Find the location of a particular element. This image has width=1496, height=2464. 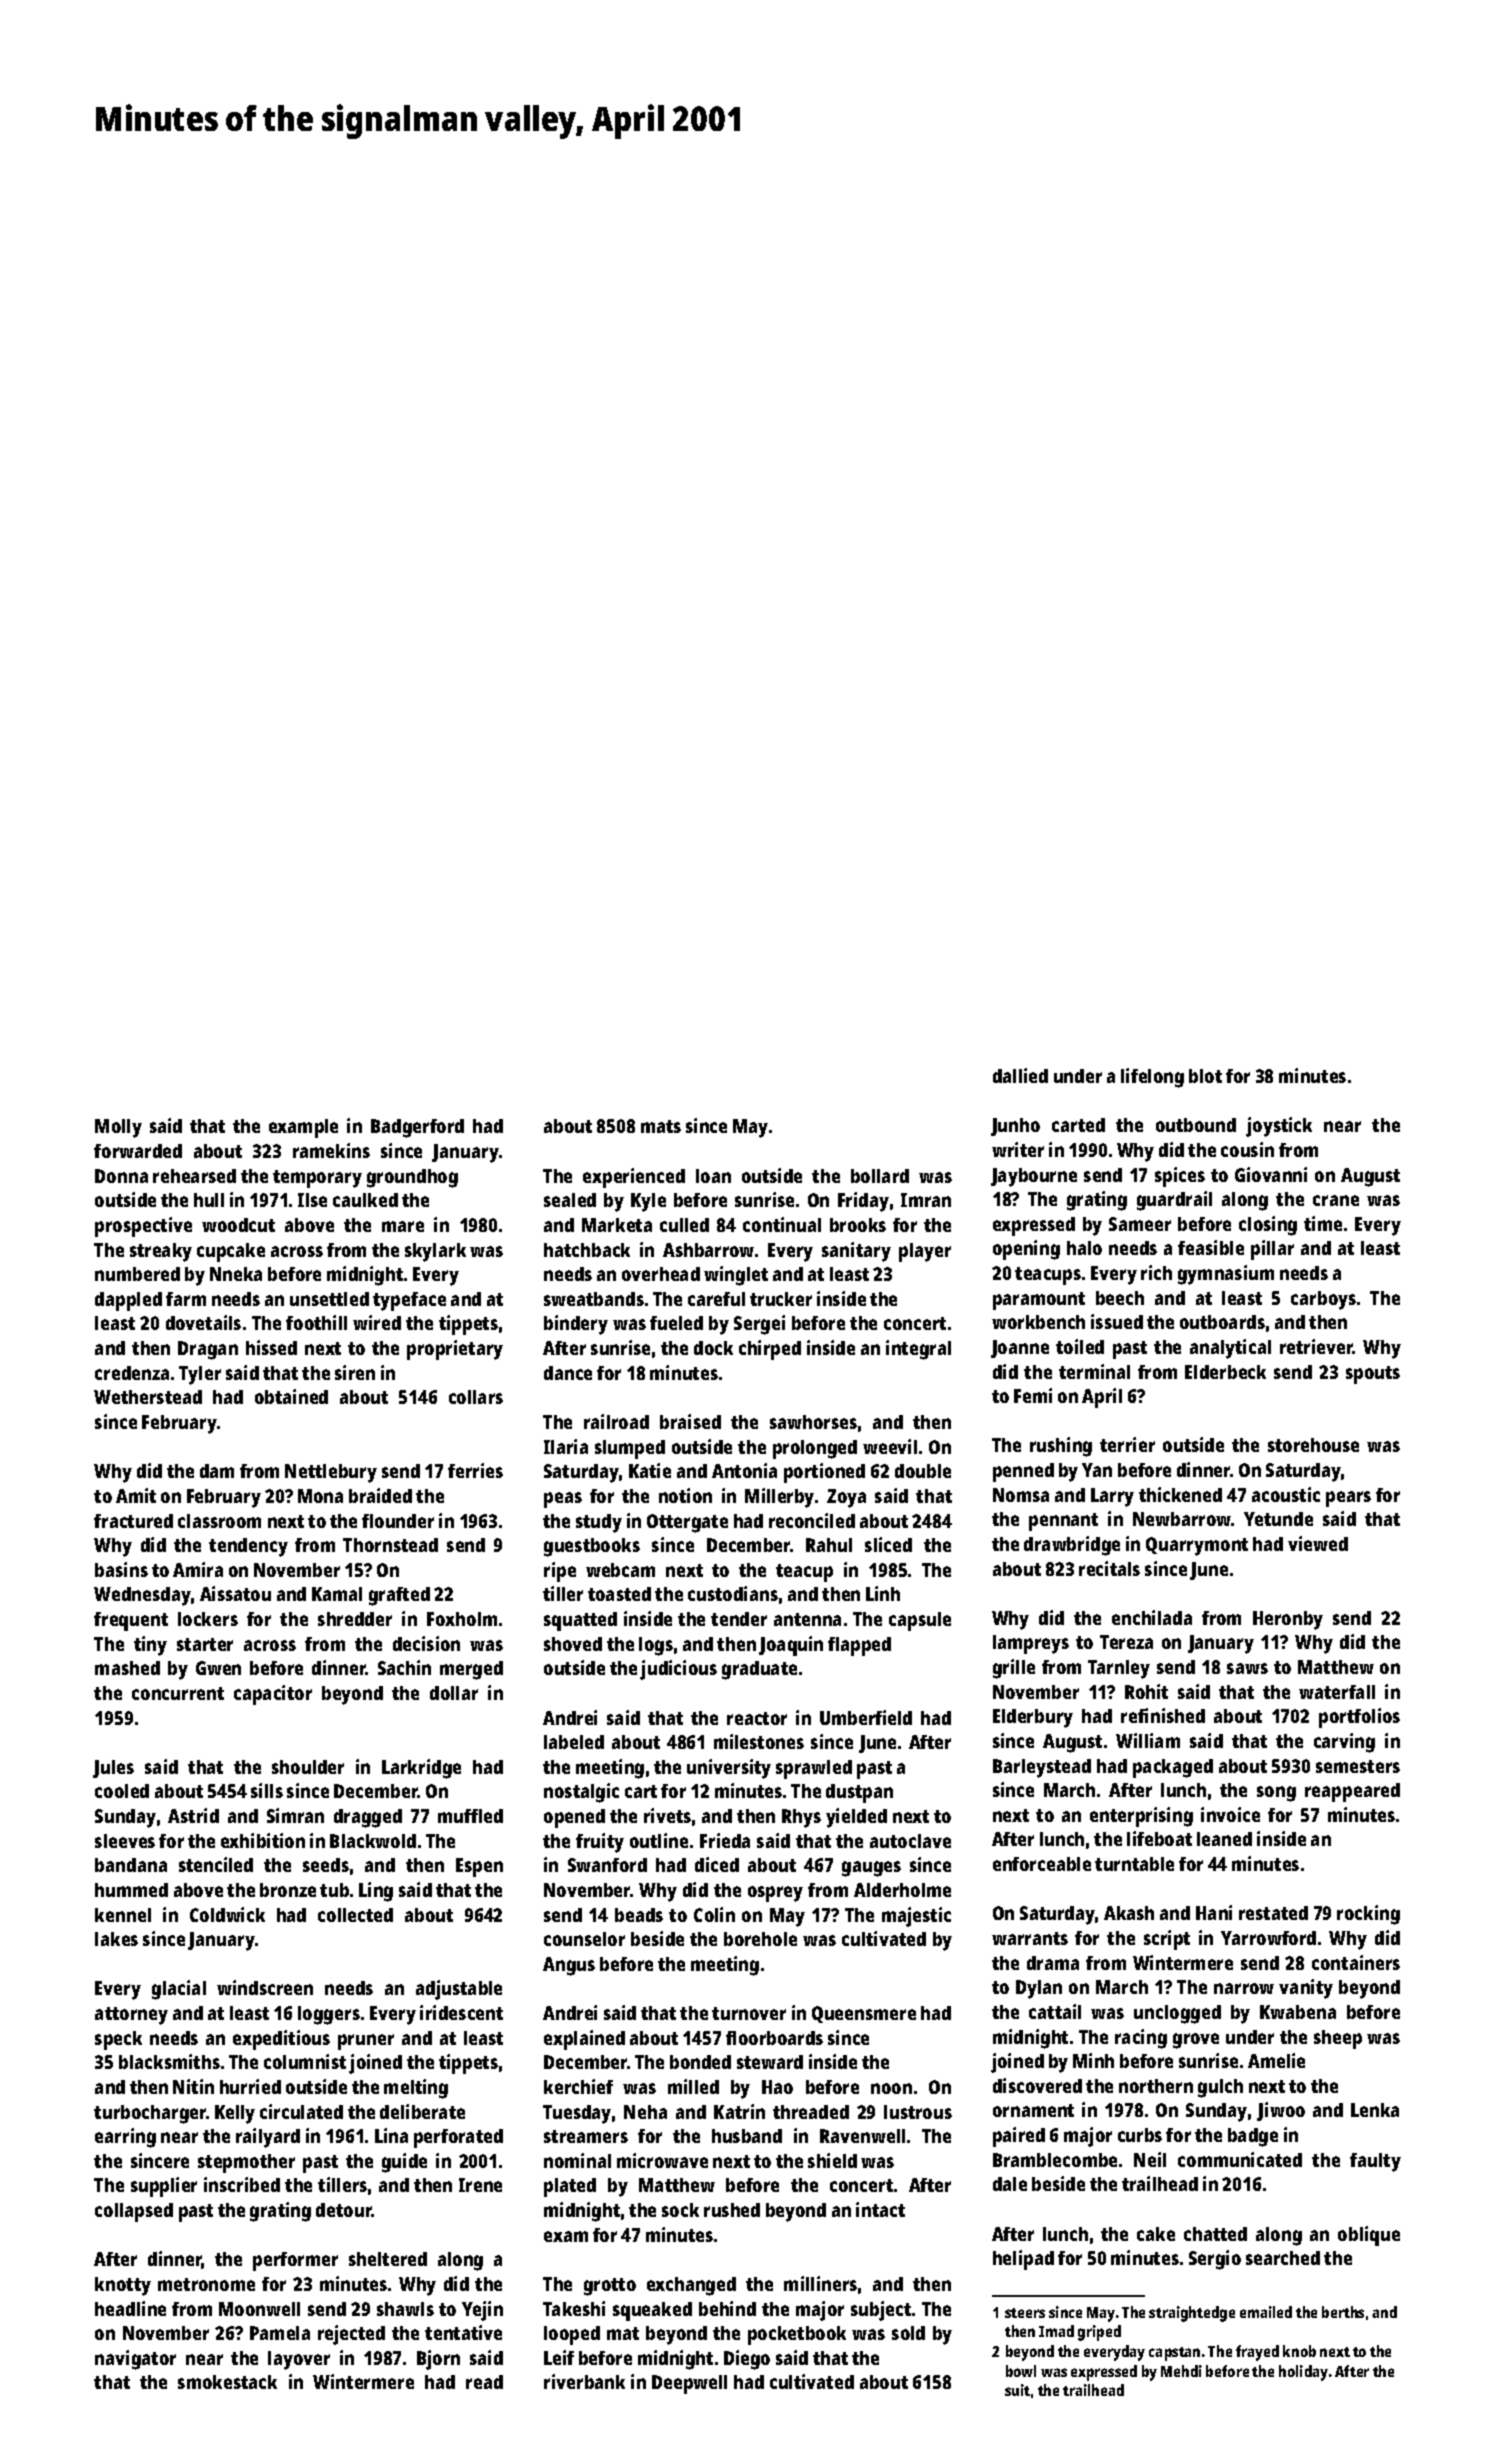

dallied is located at coordinates (1020, 1075).
